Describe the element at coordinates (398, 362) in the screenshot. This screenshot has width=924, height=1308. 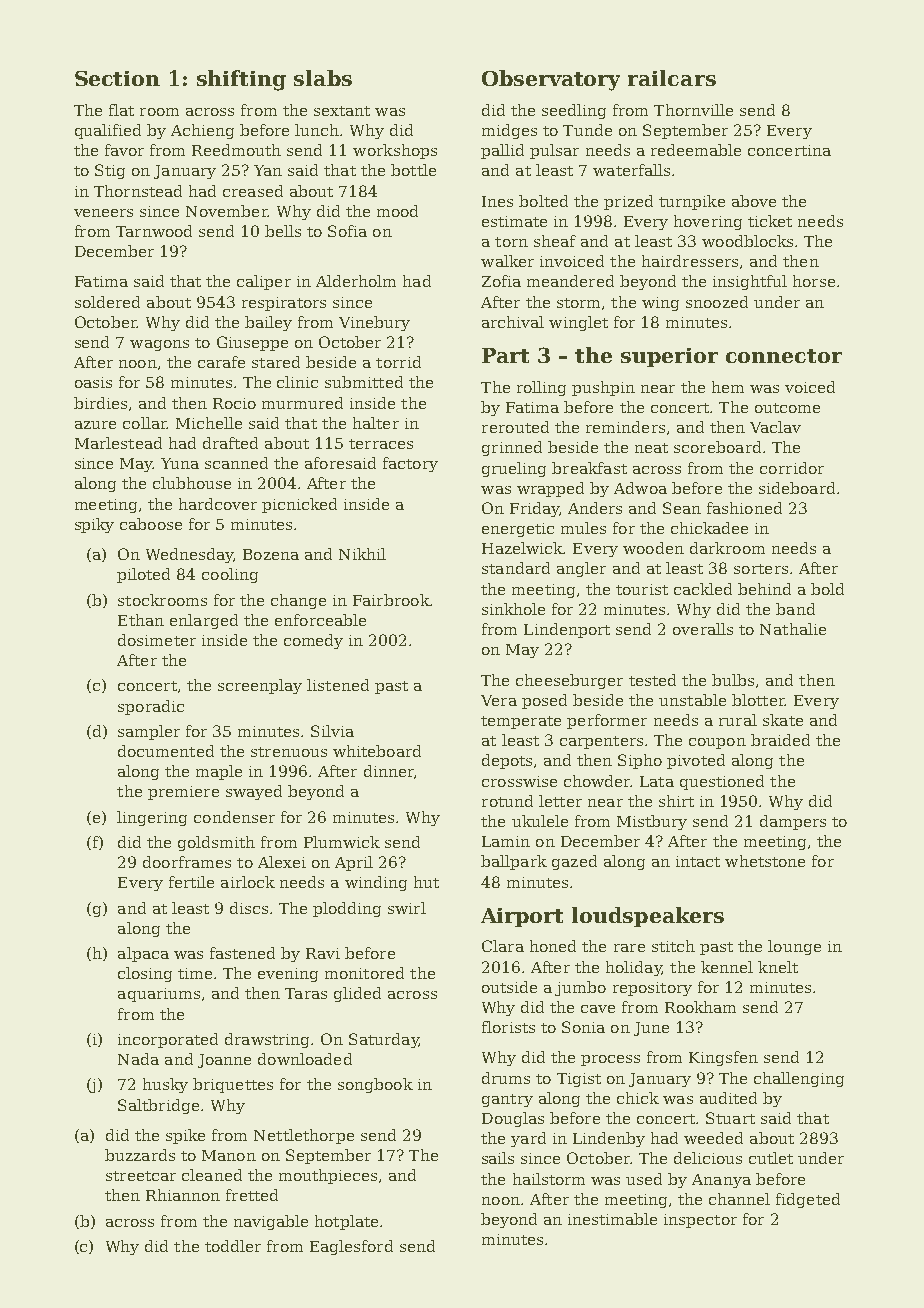
I see `torrid` at that location.
